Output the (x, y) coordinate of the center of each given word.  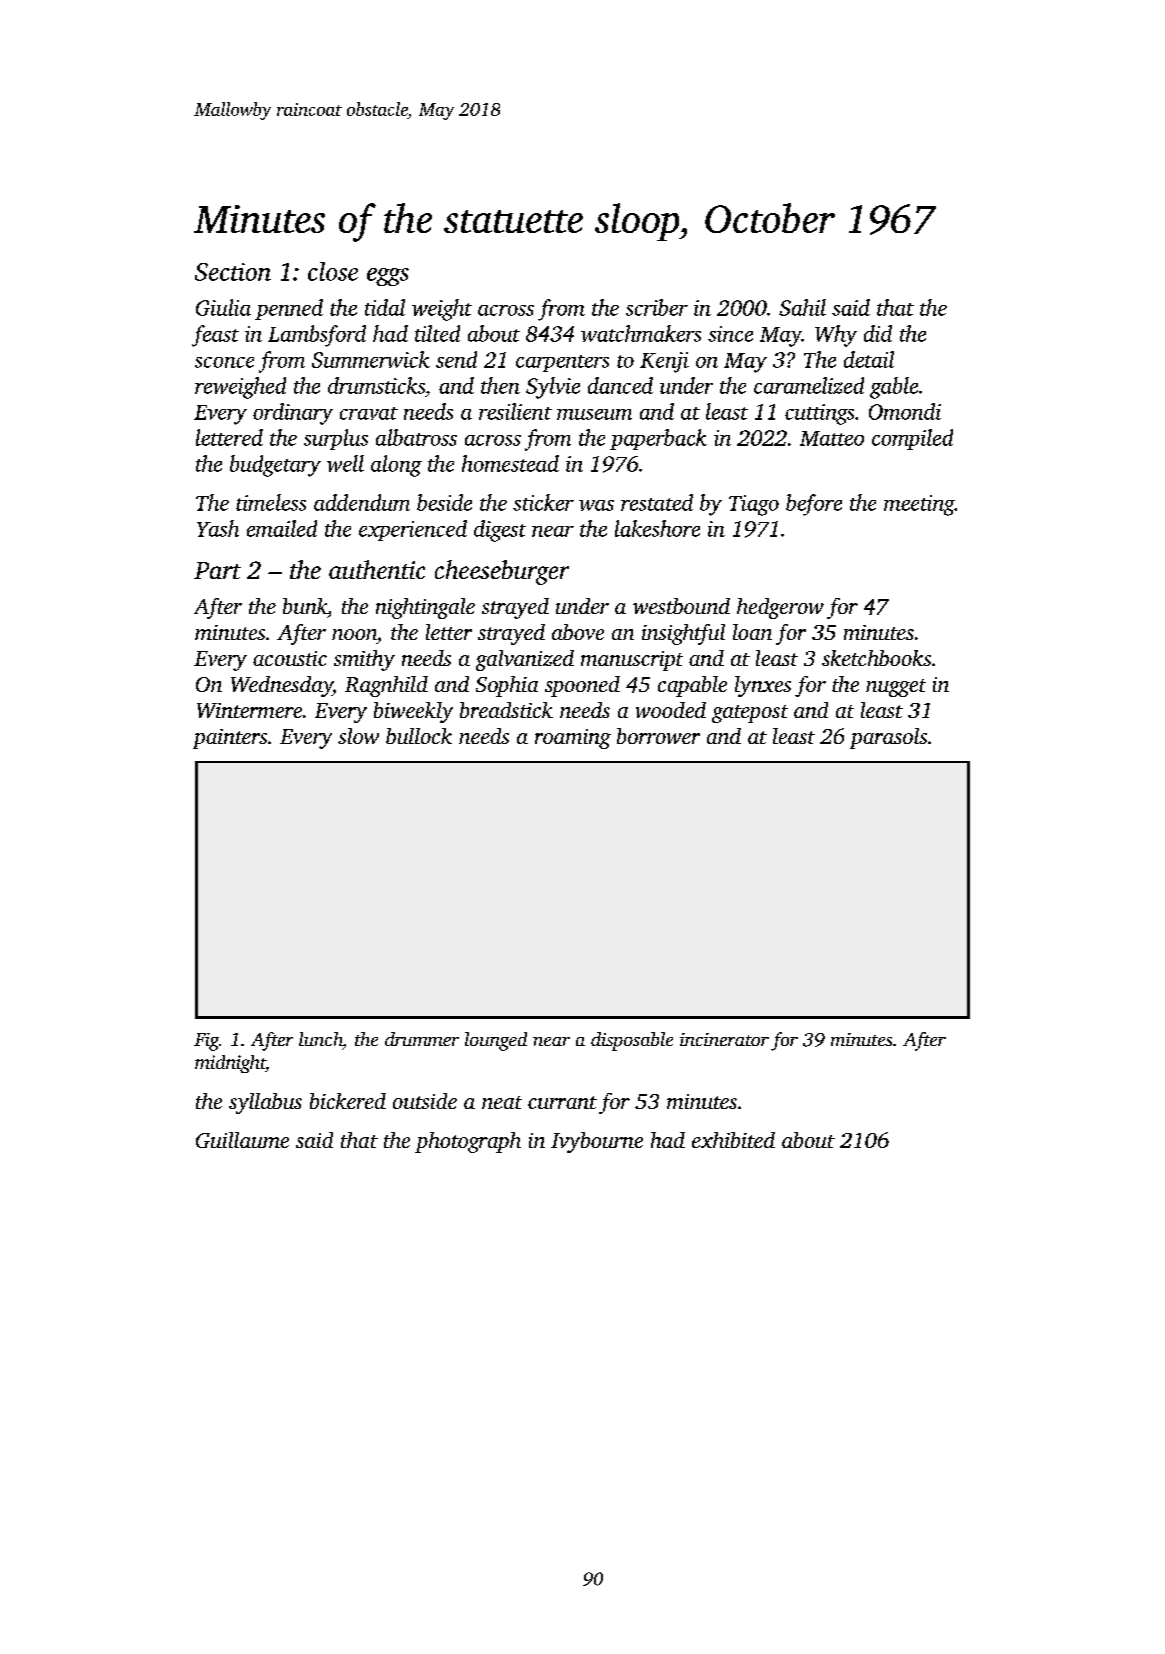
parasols (888, 738)
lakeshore (657, 528)
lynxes (763, 686)
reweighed (240, 388)
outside (425, 1101)
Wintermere (249, 710)
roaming (573, 739)
